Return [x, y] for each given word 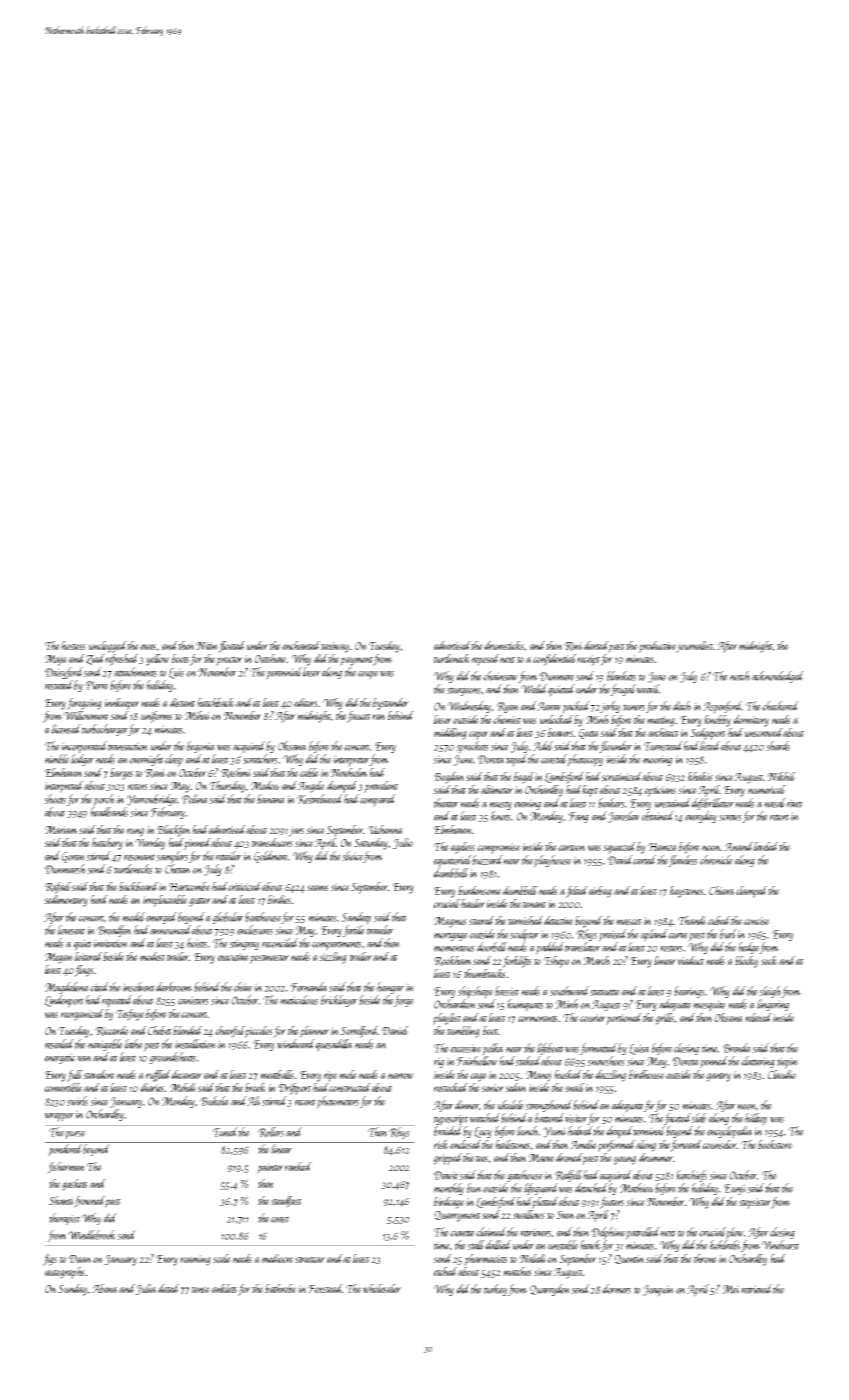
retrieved [756, 1289]
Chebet [160, 1030]
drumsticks [505, 645]
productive [657, 647]
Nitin [207, 646]
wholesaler [382, 1288]
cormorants [538, 1019]
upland [654, 935]
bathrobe [281, 1288]
